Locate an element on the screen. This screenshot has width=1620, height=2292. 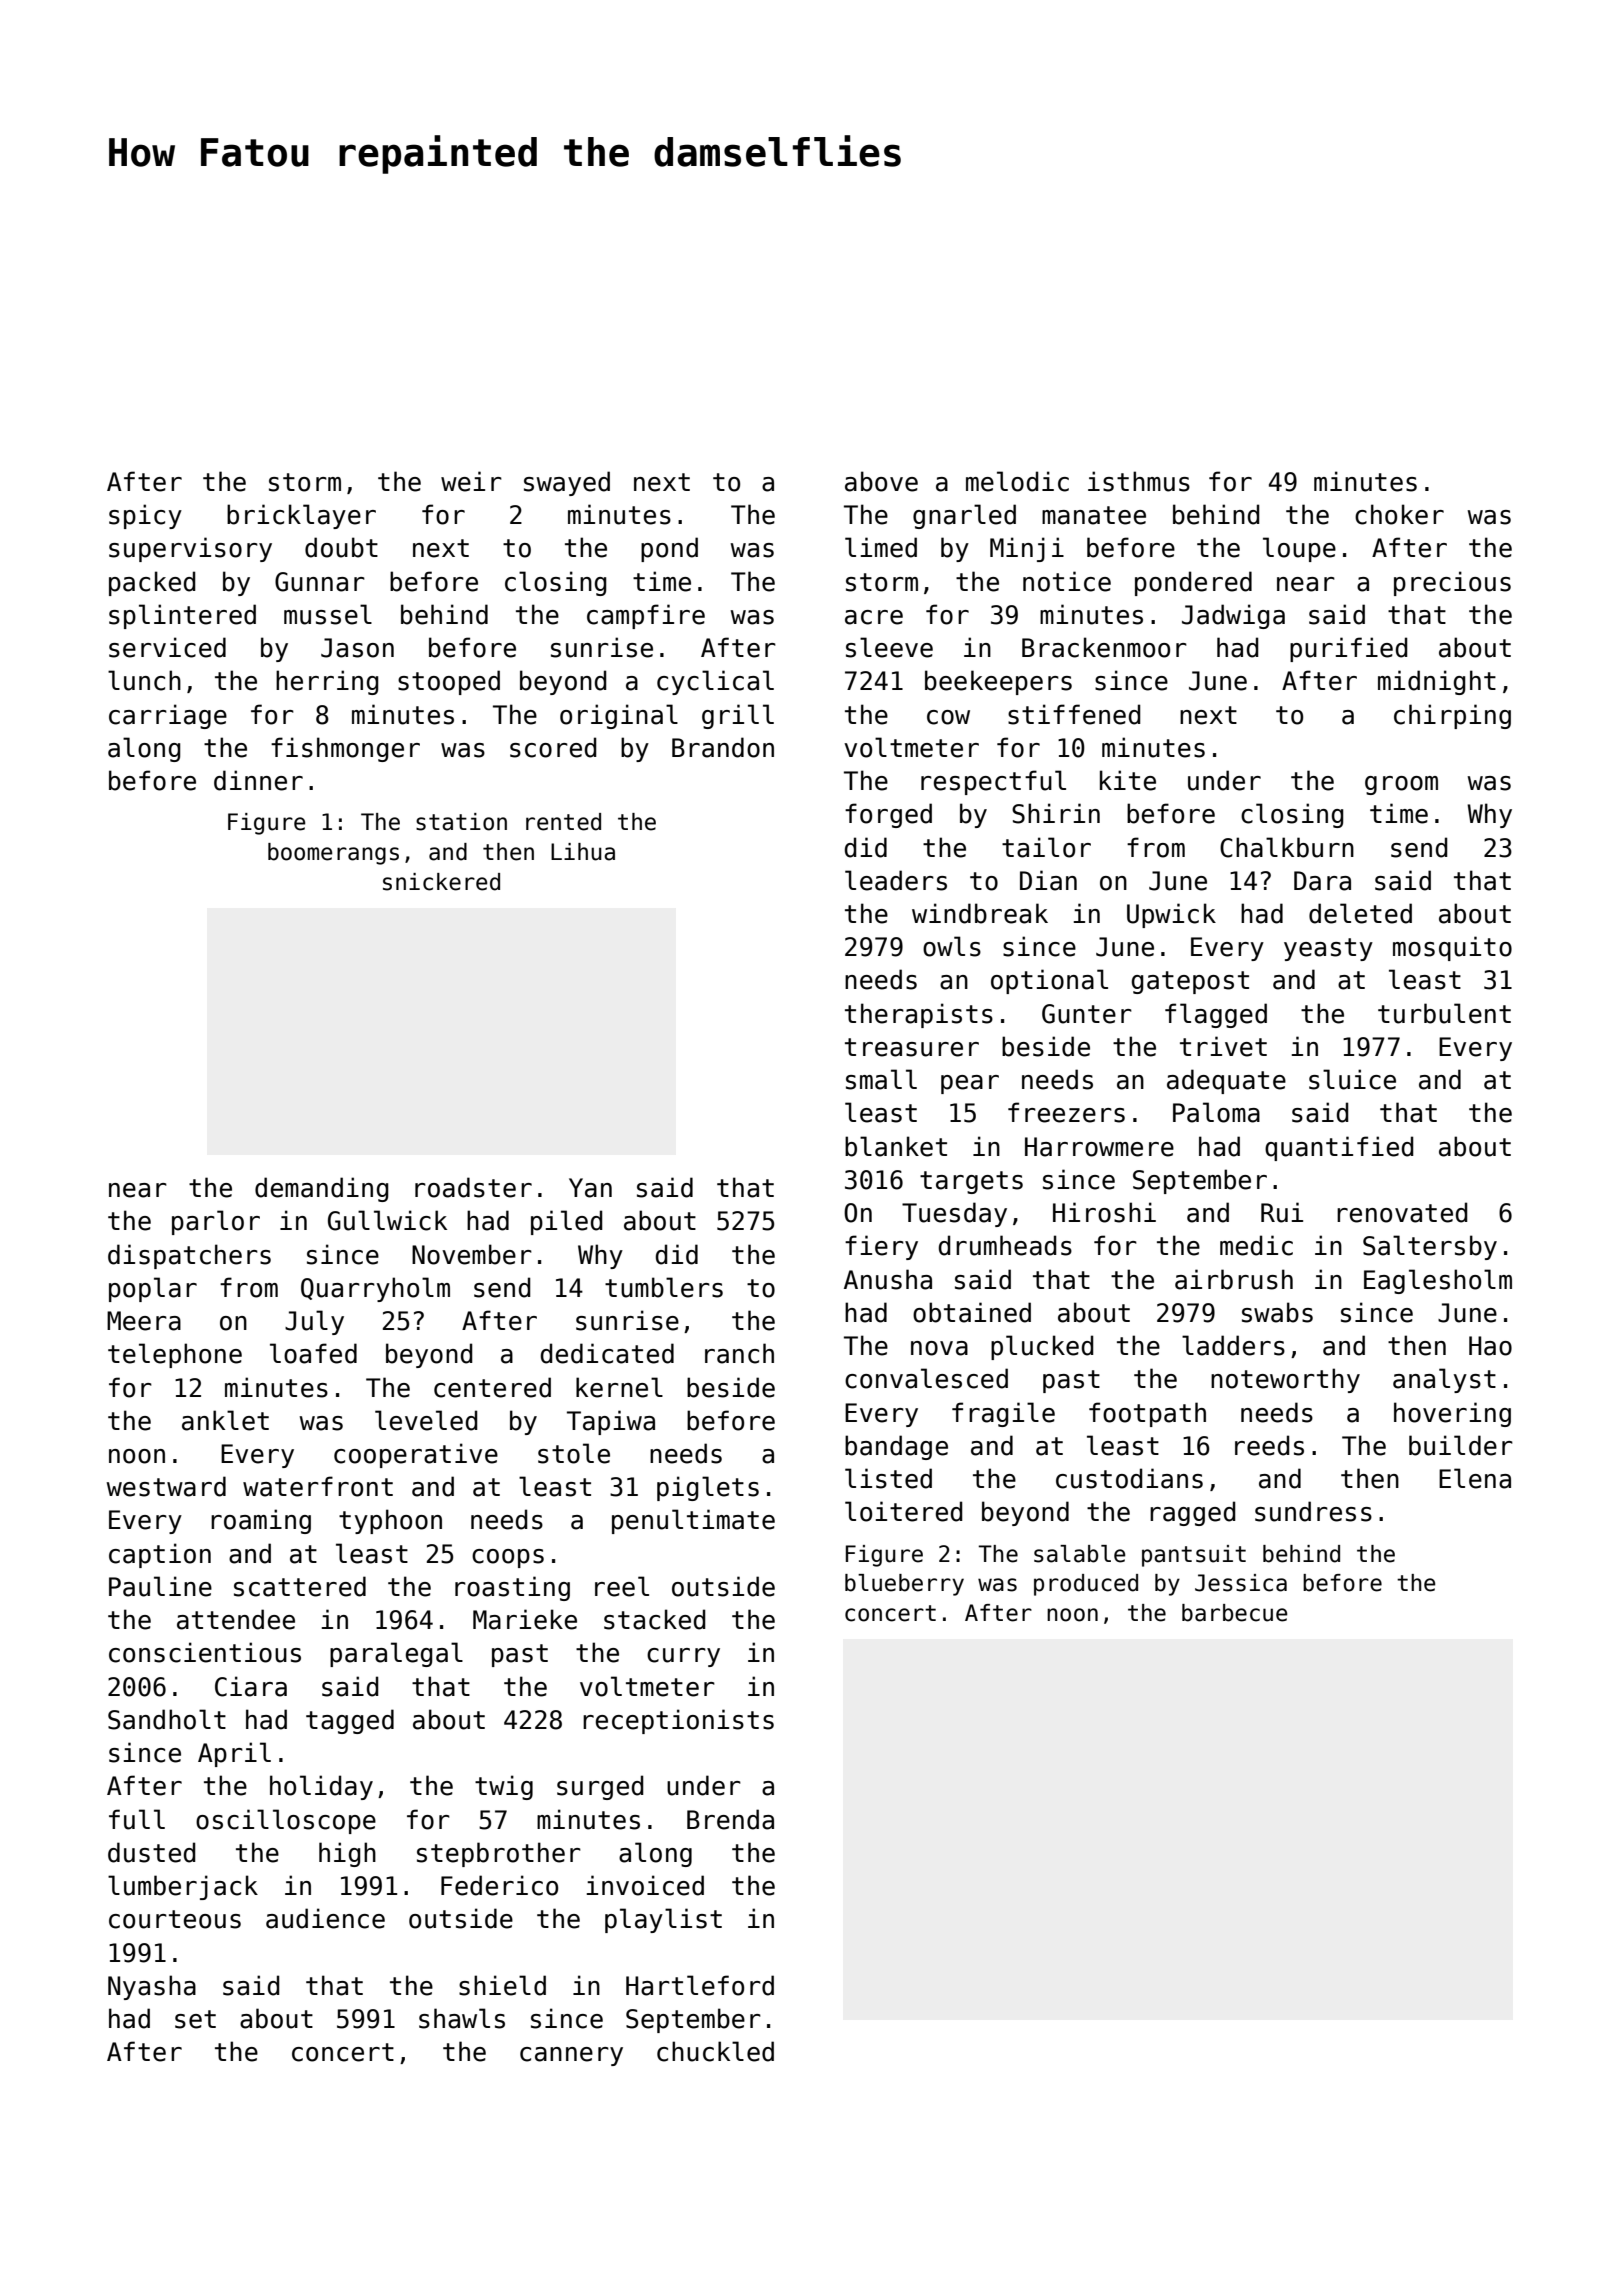
receptionists is located at coordinates (678, 1721).
